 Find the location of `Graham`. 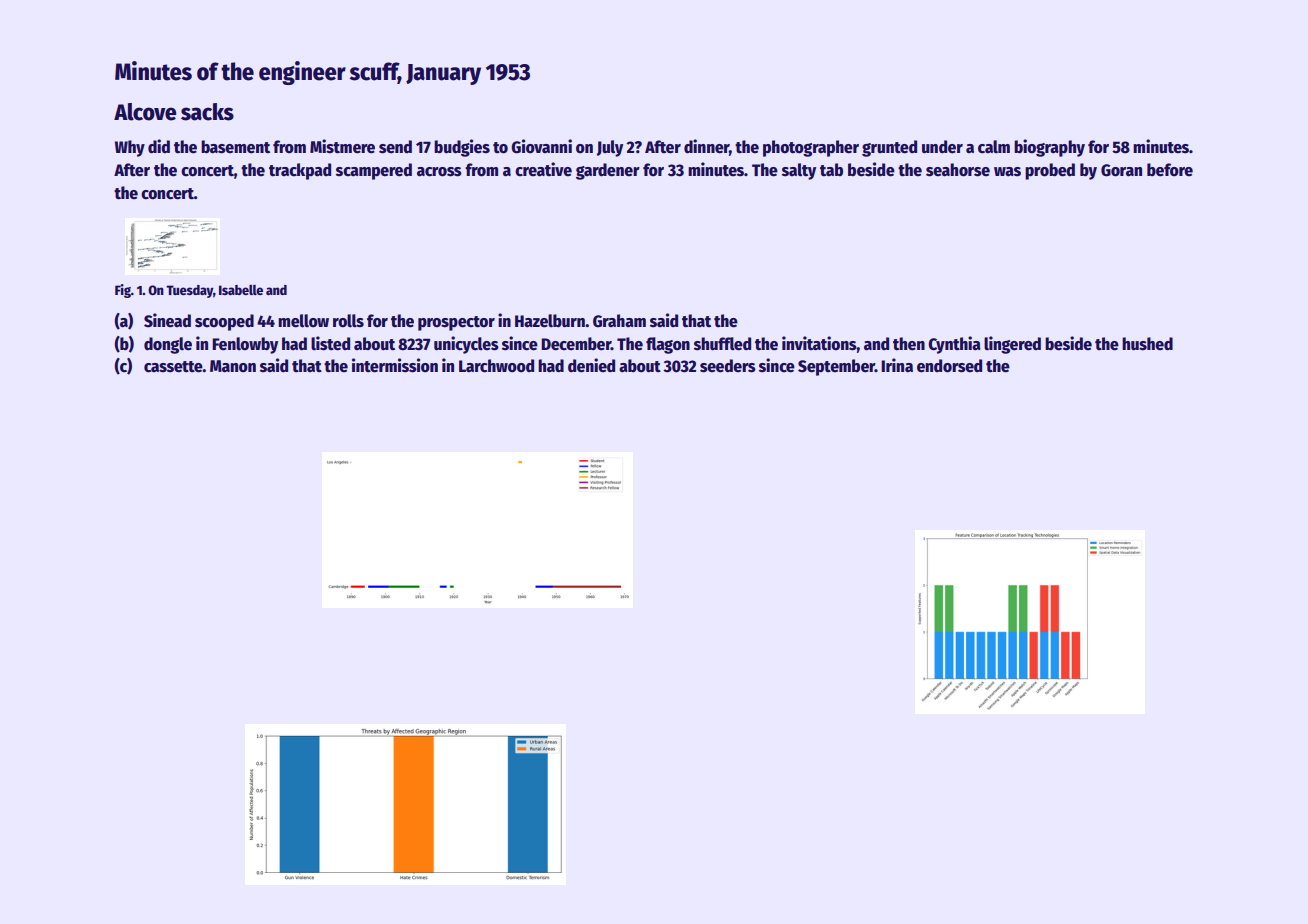

Graham is located at coordinates (619, 321).
